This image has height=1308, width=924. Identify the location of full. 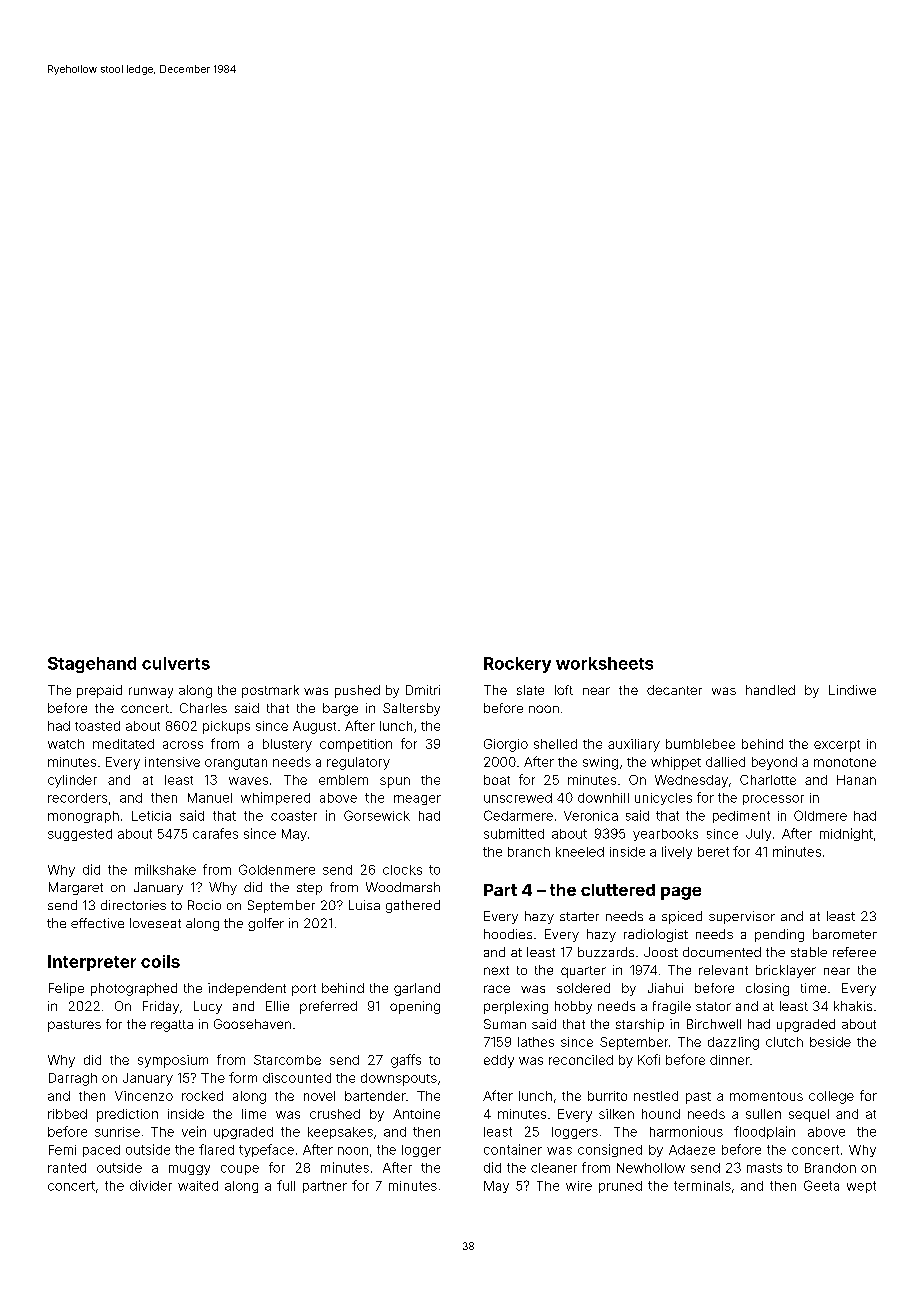
(286, 1185).
